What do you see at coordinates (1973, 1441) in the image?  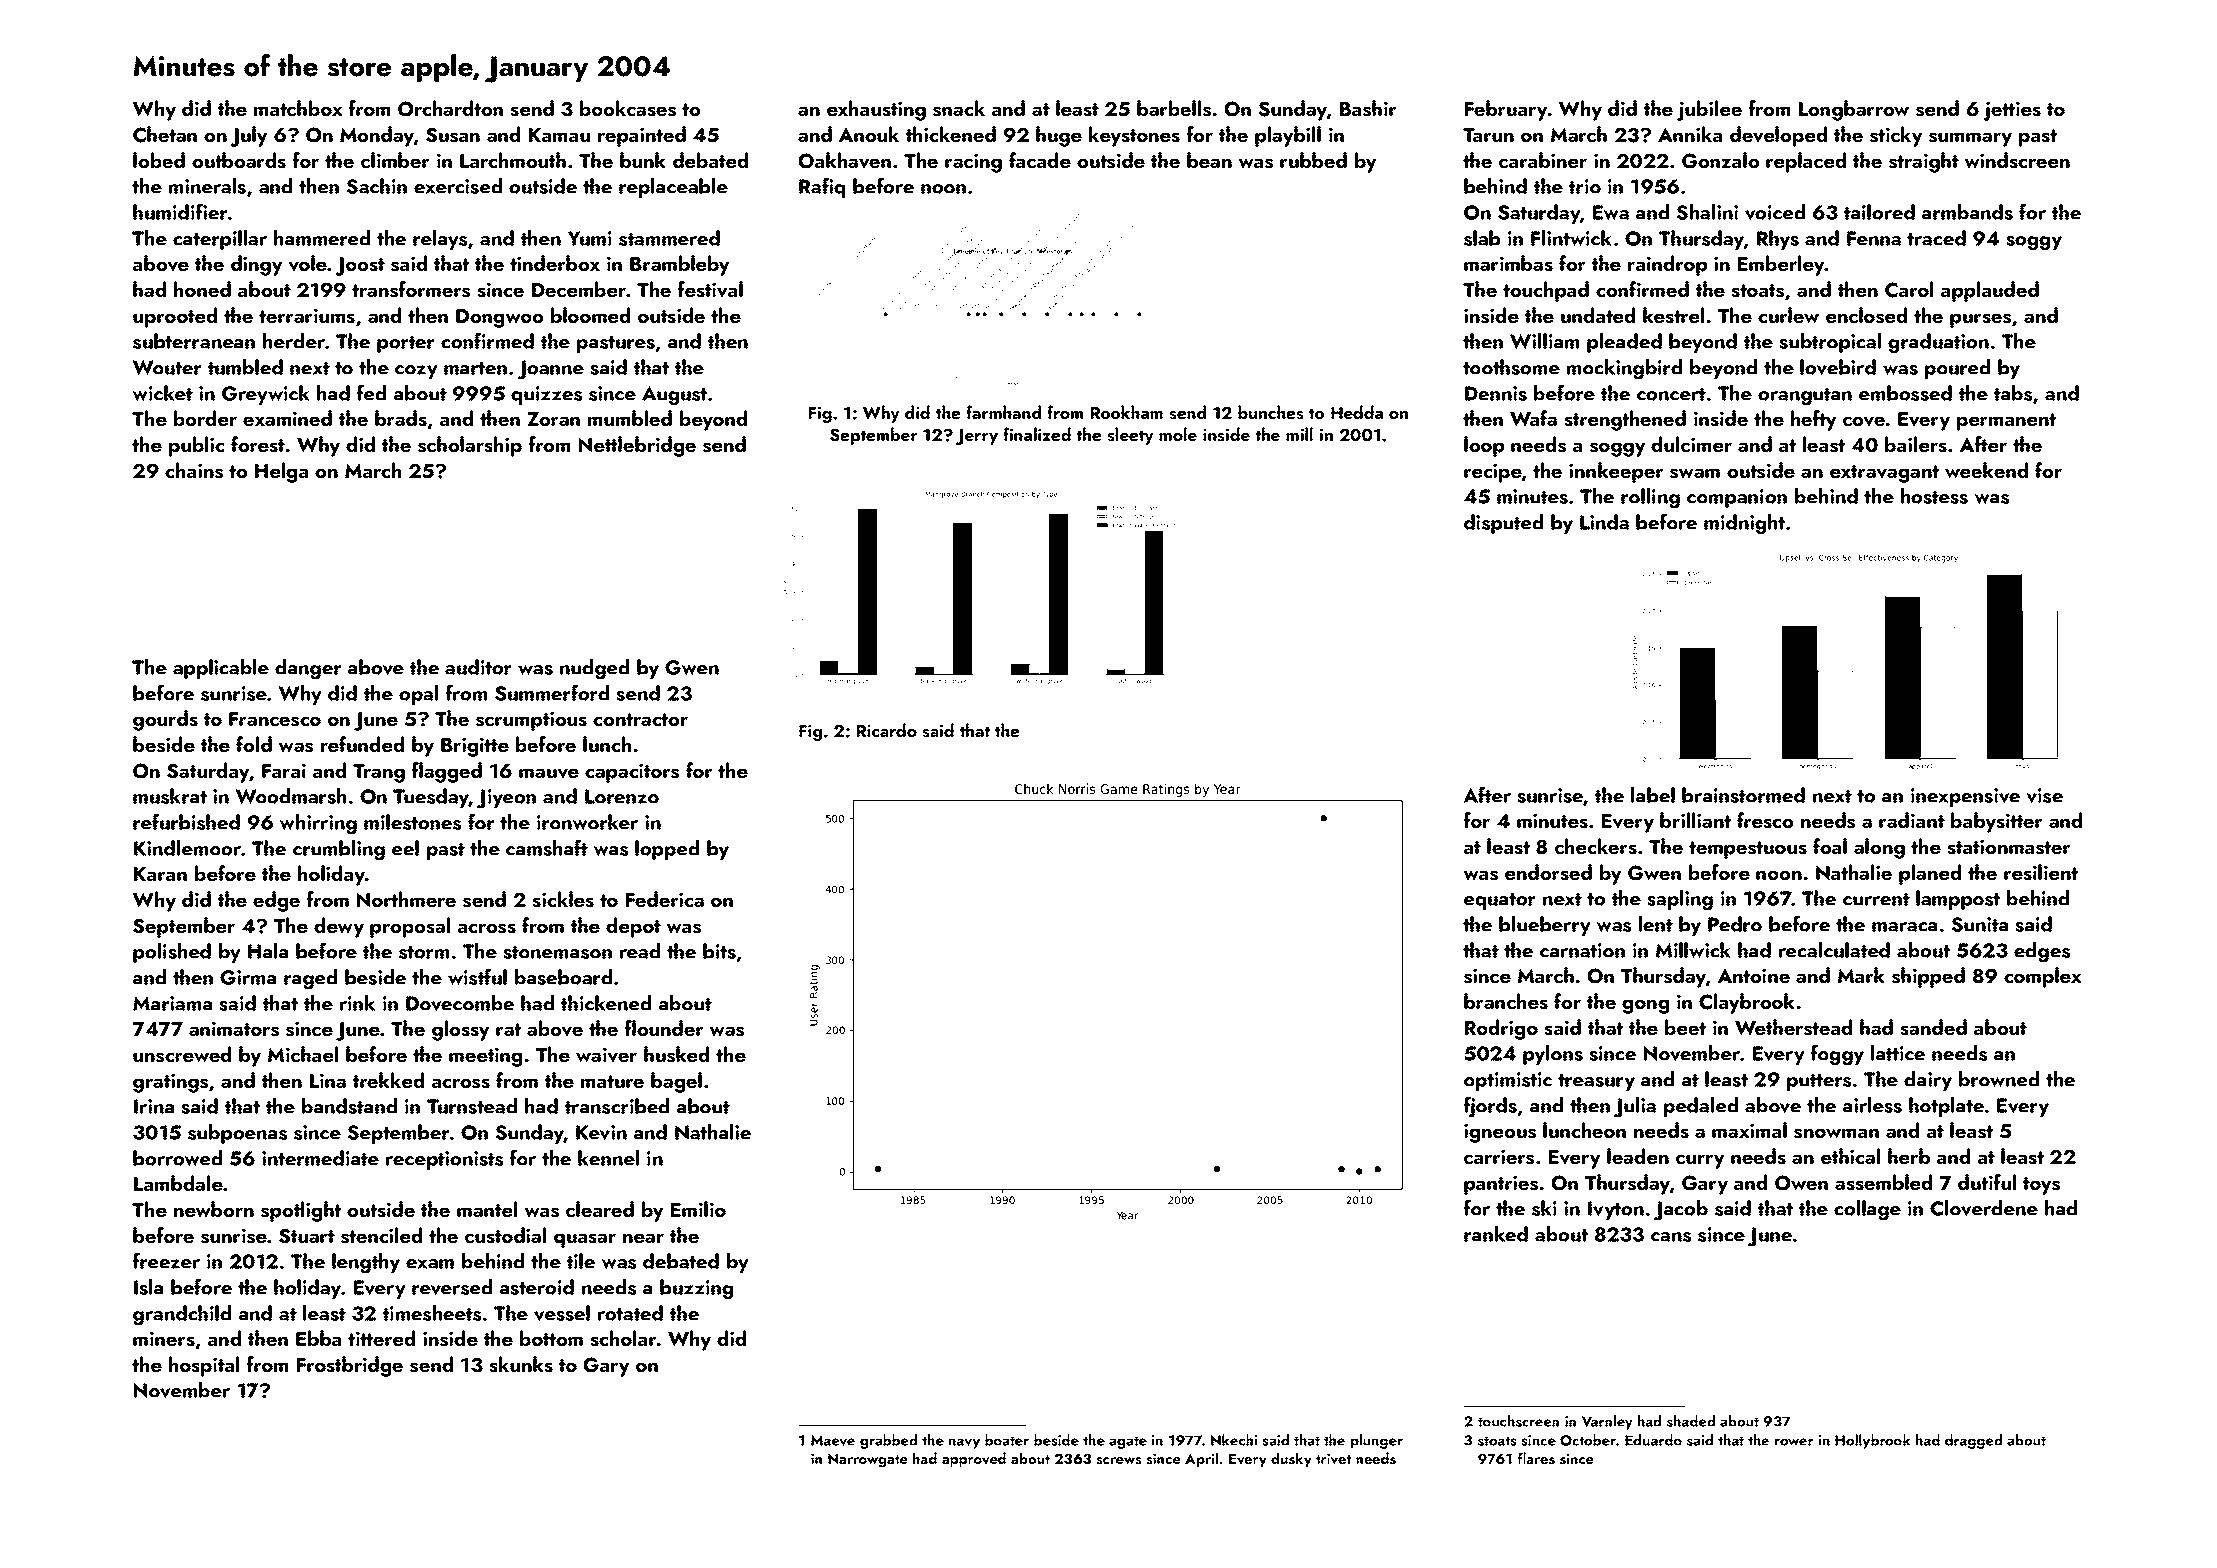 I see `dragged` at bounding box center [1973, 1441].
